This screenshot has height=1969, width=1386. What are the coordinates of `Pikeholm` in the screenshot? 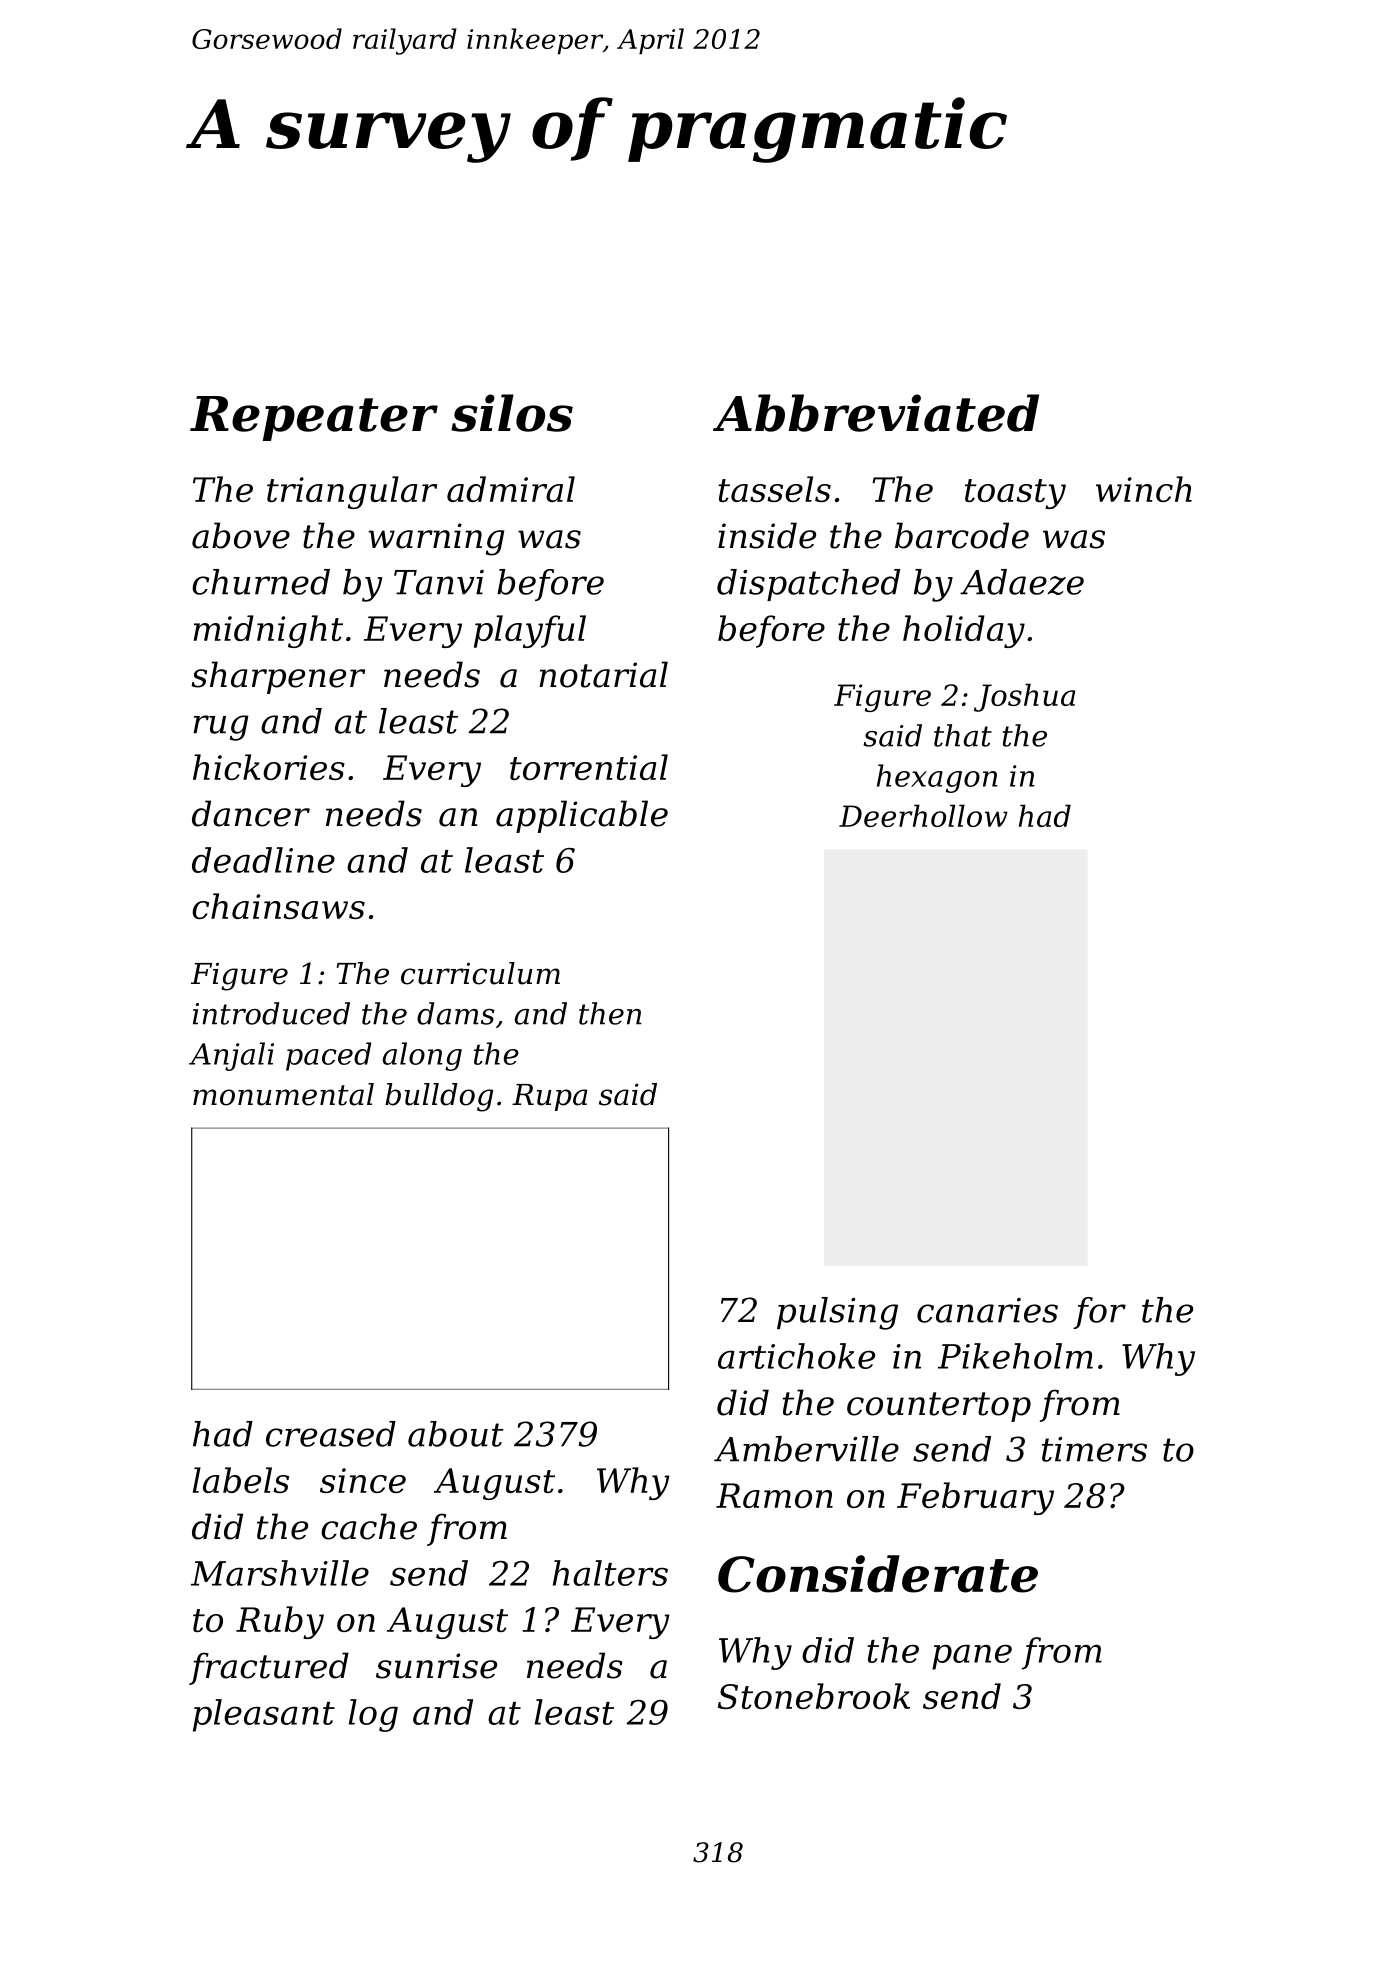 It's located at (1015, 1356).
